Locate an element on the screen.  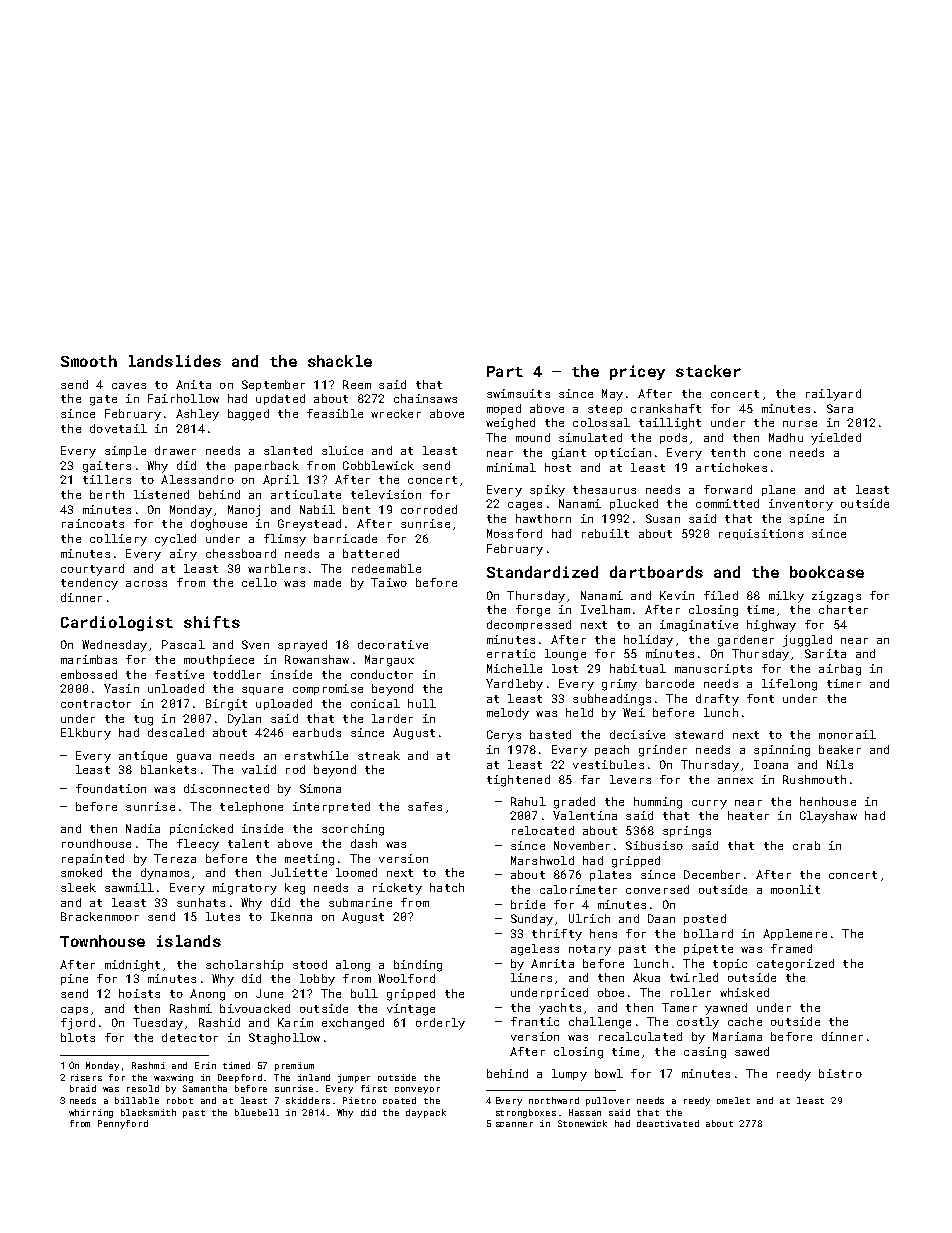
Brackenmoor is located at coordinates (100, 916).
